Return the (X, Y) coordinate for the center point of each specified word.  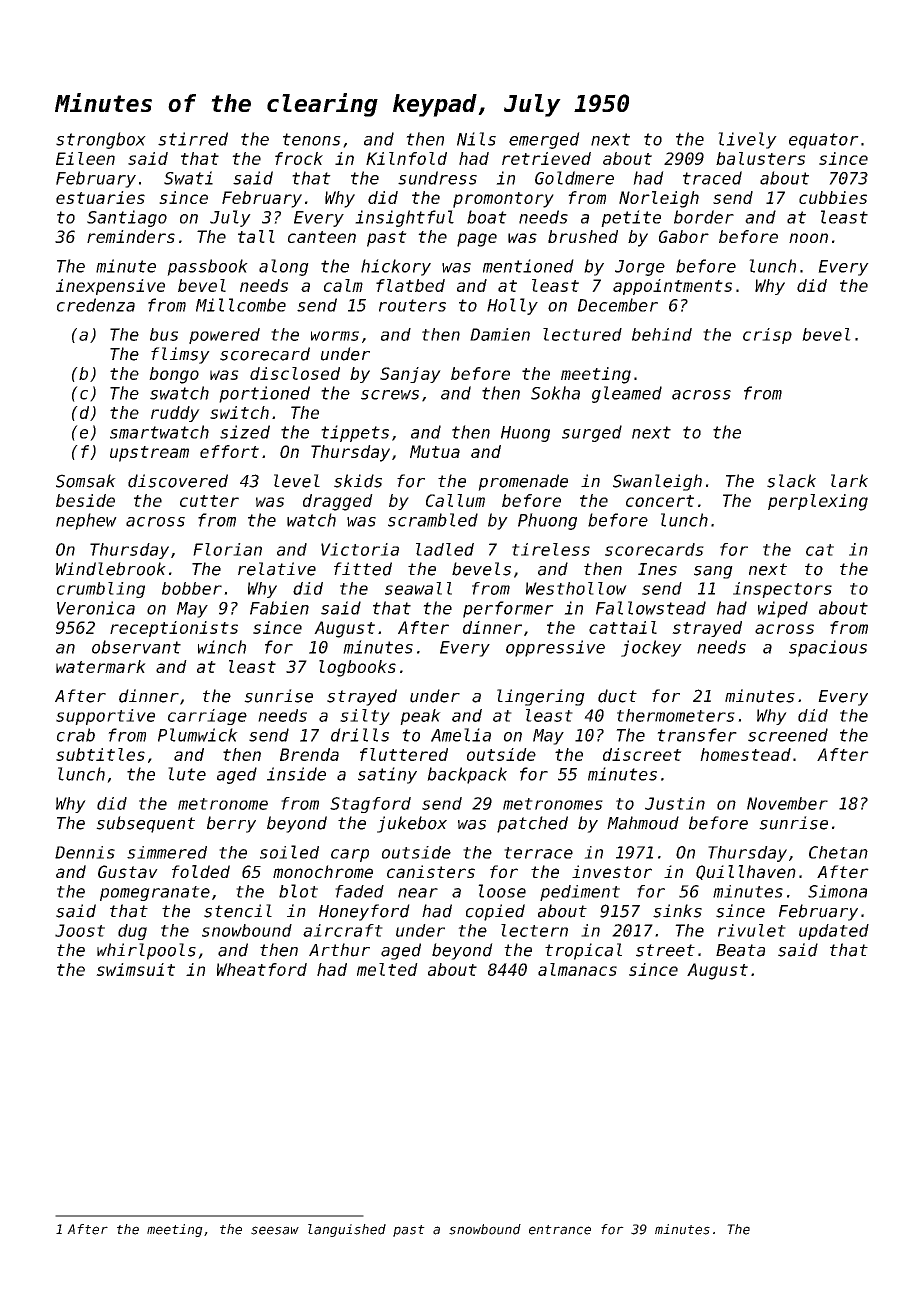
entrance (560, 1230)
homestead (745, 754)
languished (347, 1230)
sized (245, 432)
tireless (551, 549)
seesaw (275, 1230)
